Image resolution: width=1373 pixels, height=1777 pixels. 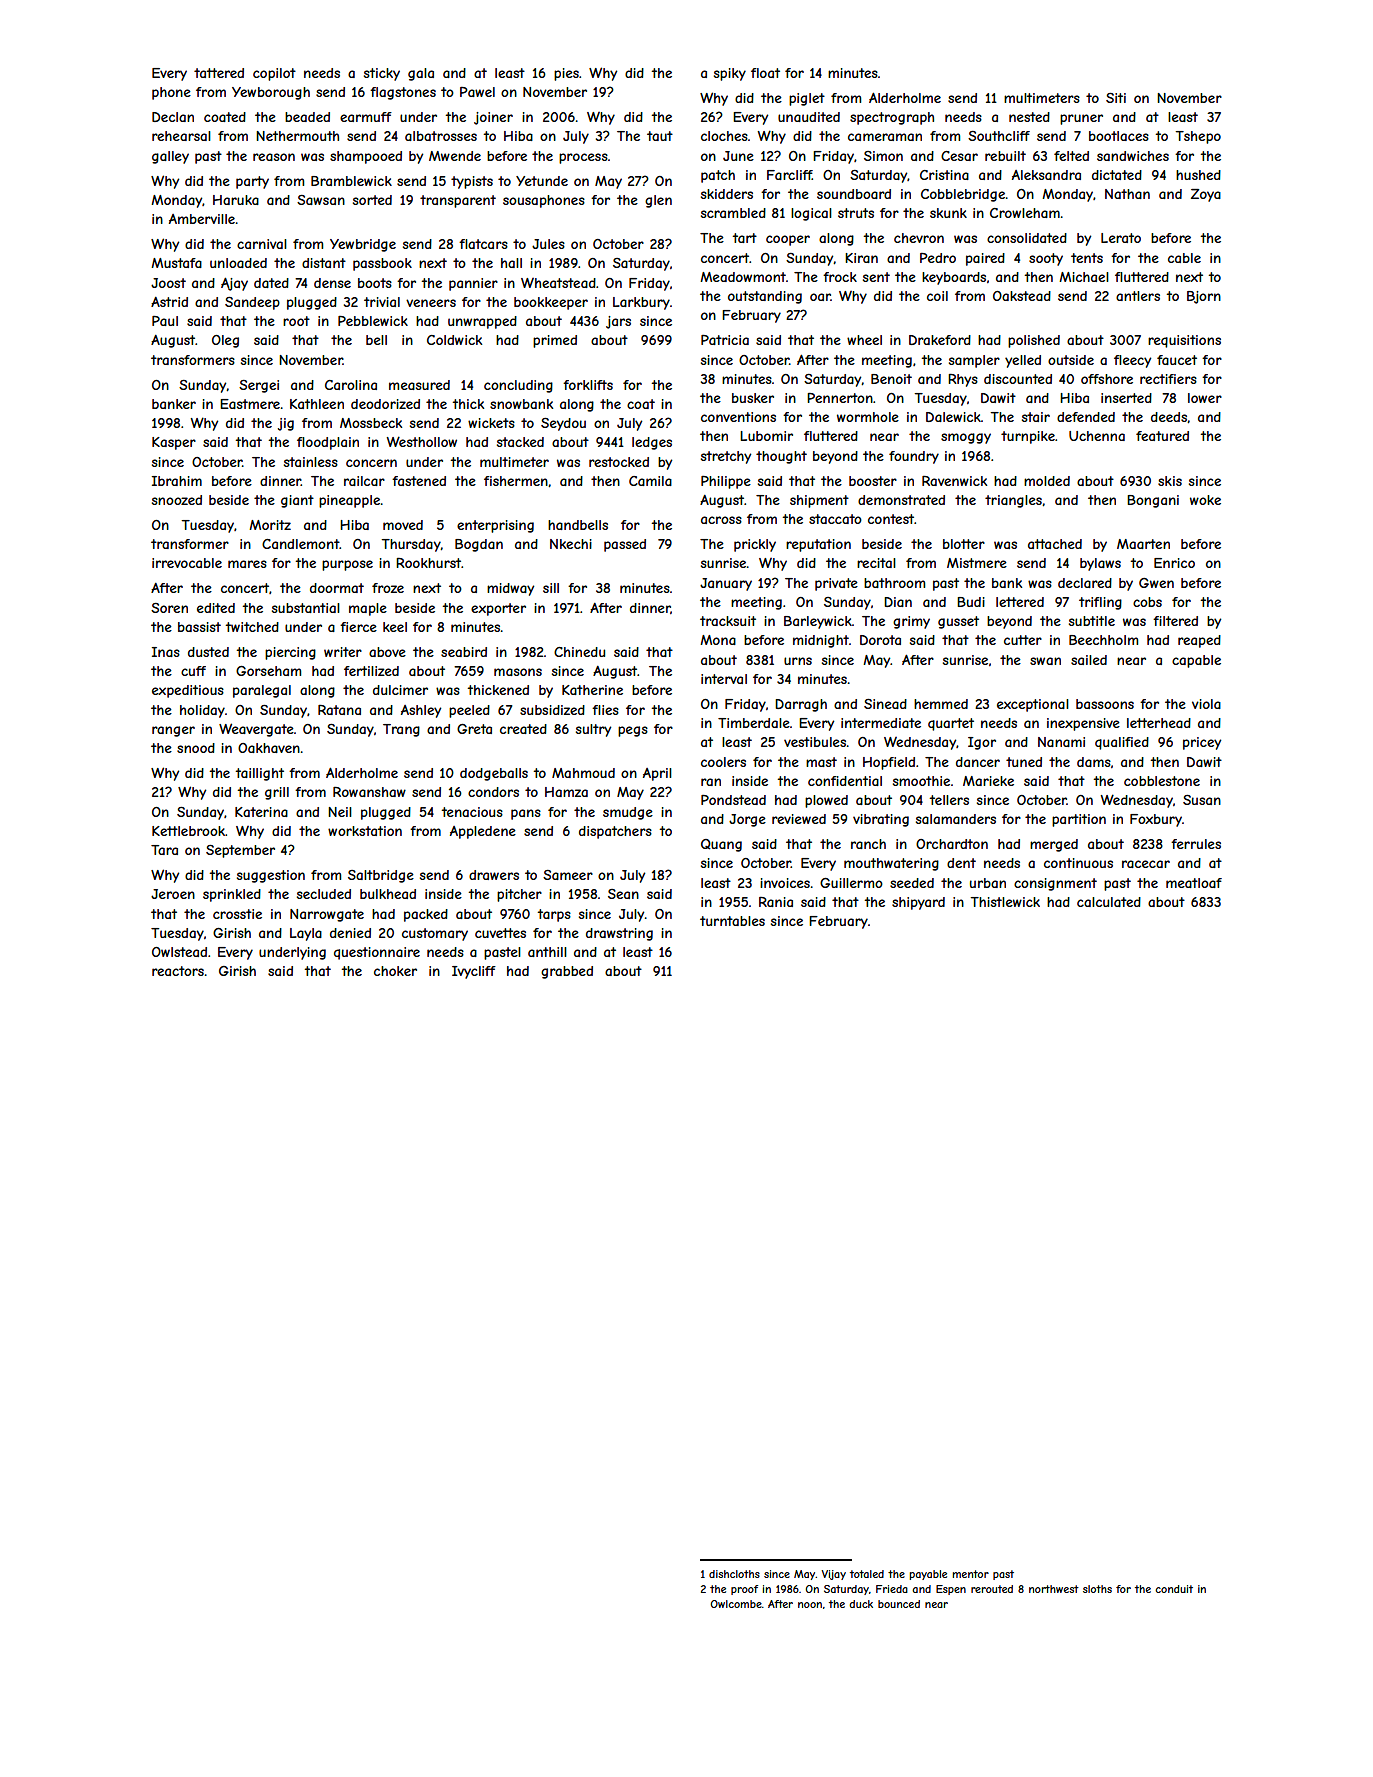 What do you see at coordinates (1109, 902) in the screenshot?
I see `calculated` at bounding box center [1109, 902].
